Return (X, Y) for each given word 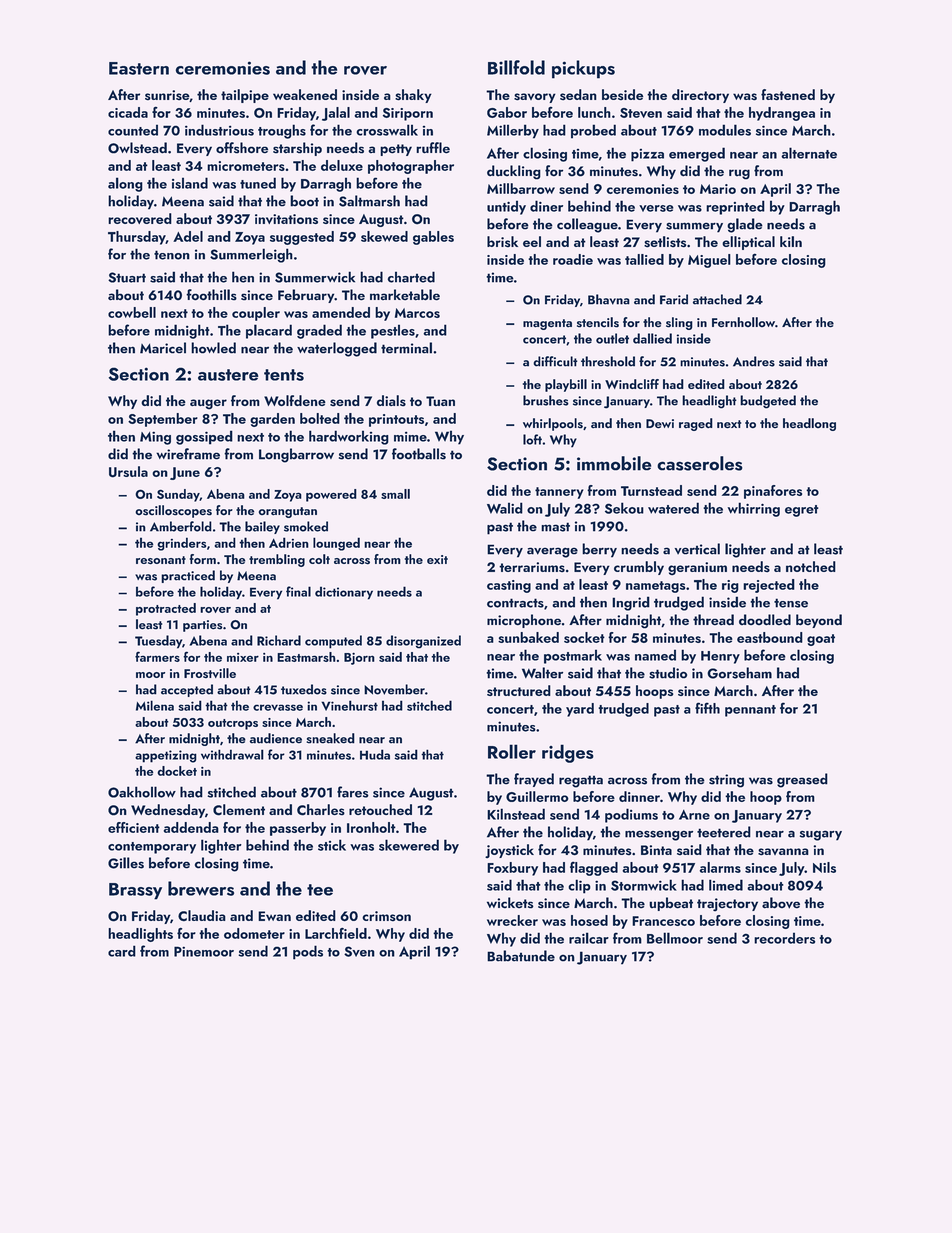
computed (333, 642)
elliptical (748, 243)
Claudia (202, 915)
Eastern (139, 68)
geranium (697, 568)
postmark (573, 657)
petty (396, 150)
